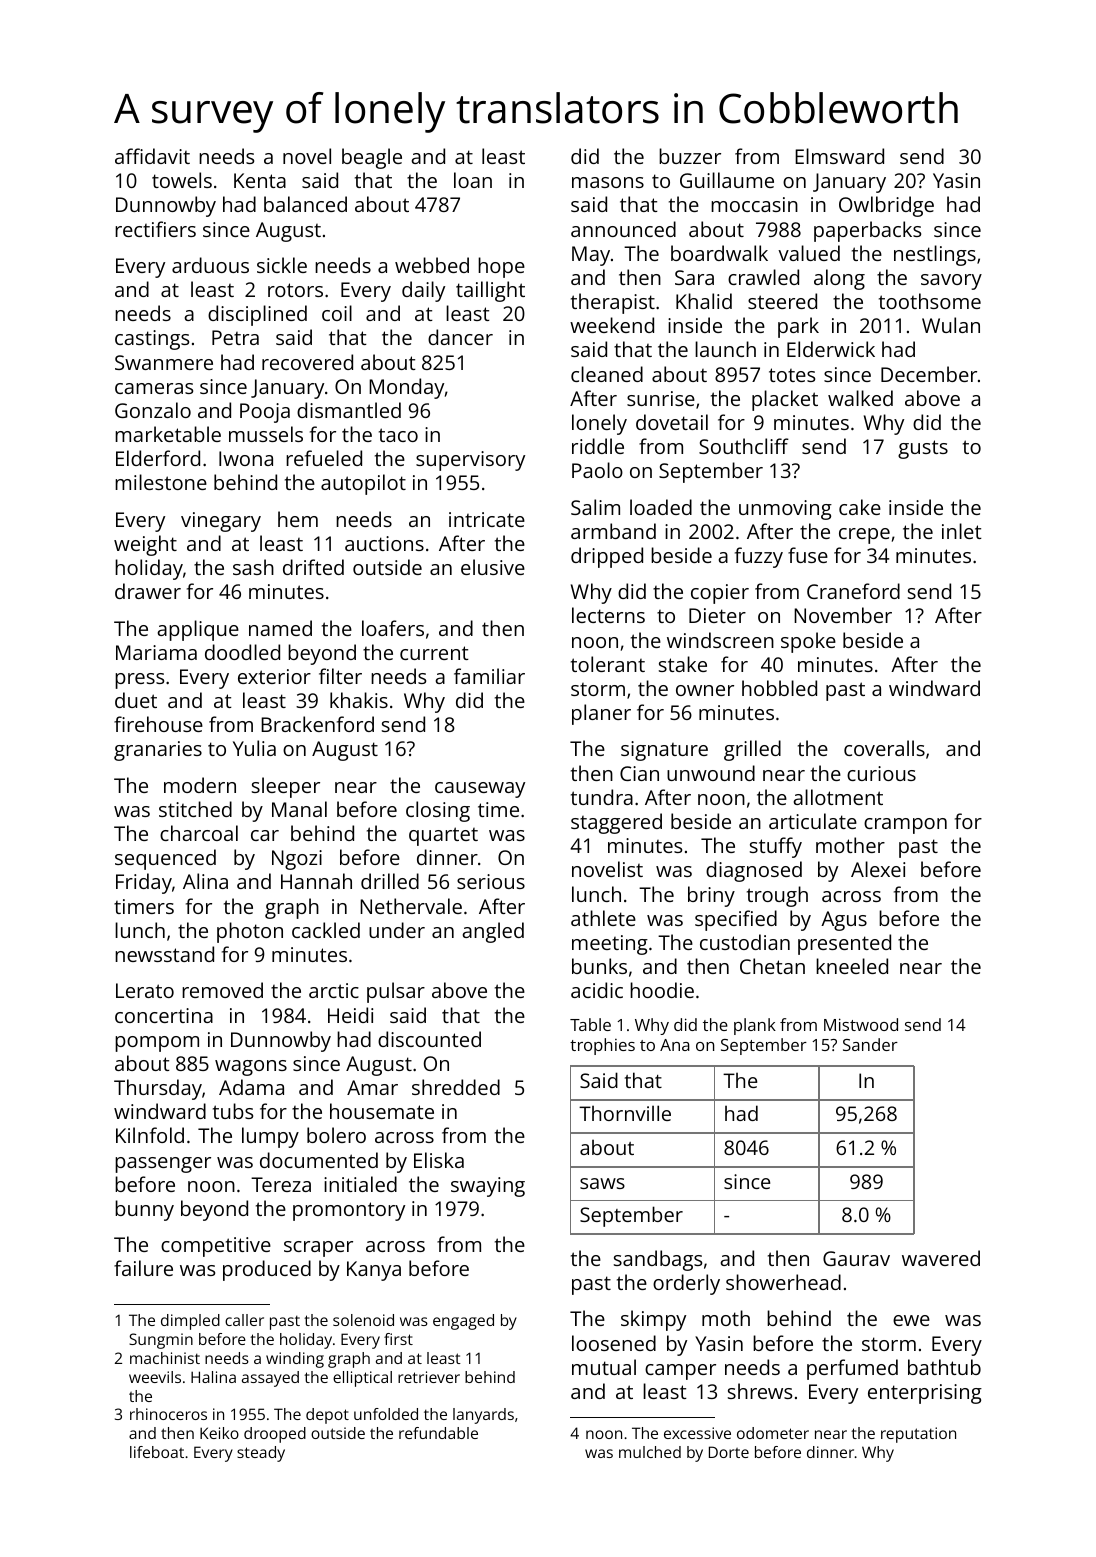  I want to click on stuffy, so click(776, 847).
